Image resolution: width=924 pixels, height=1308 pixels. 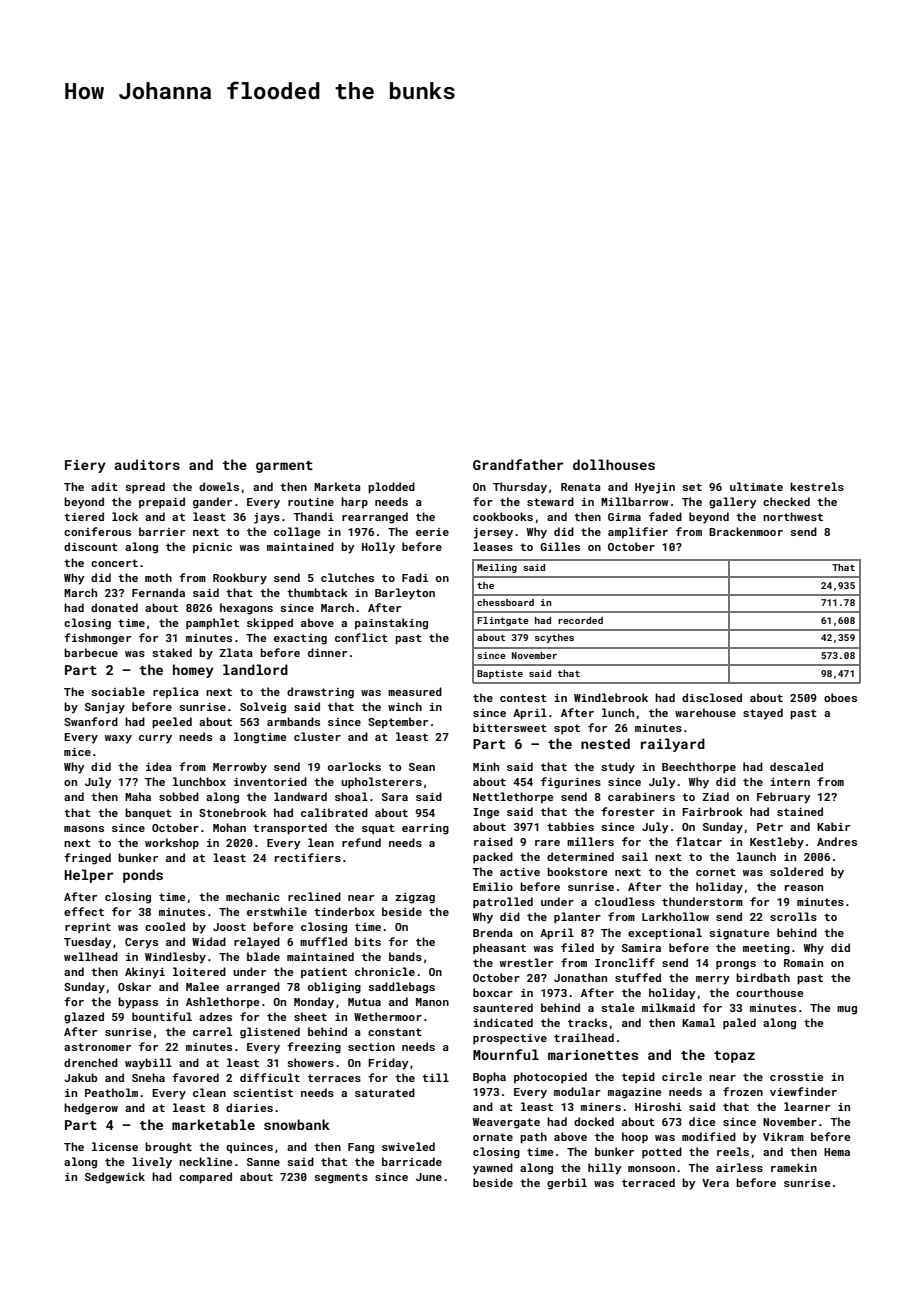 I want to click on Renata, so click(x=581, y=487).
